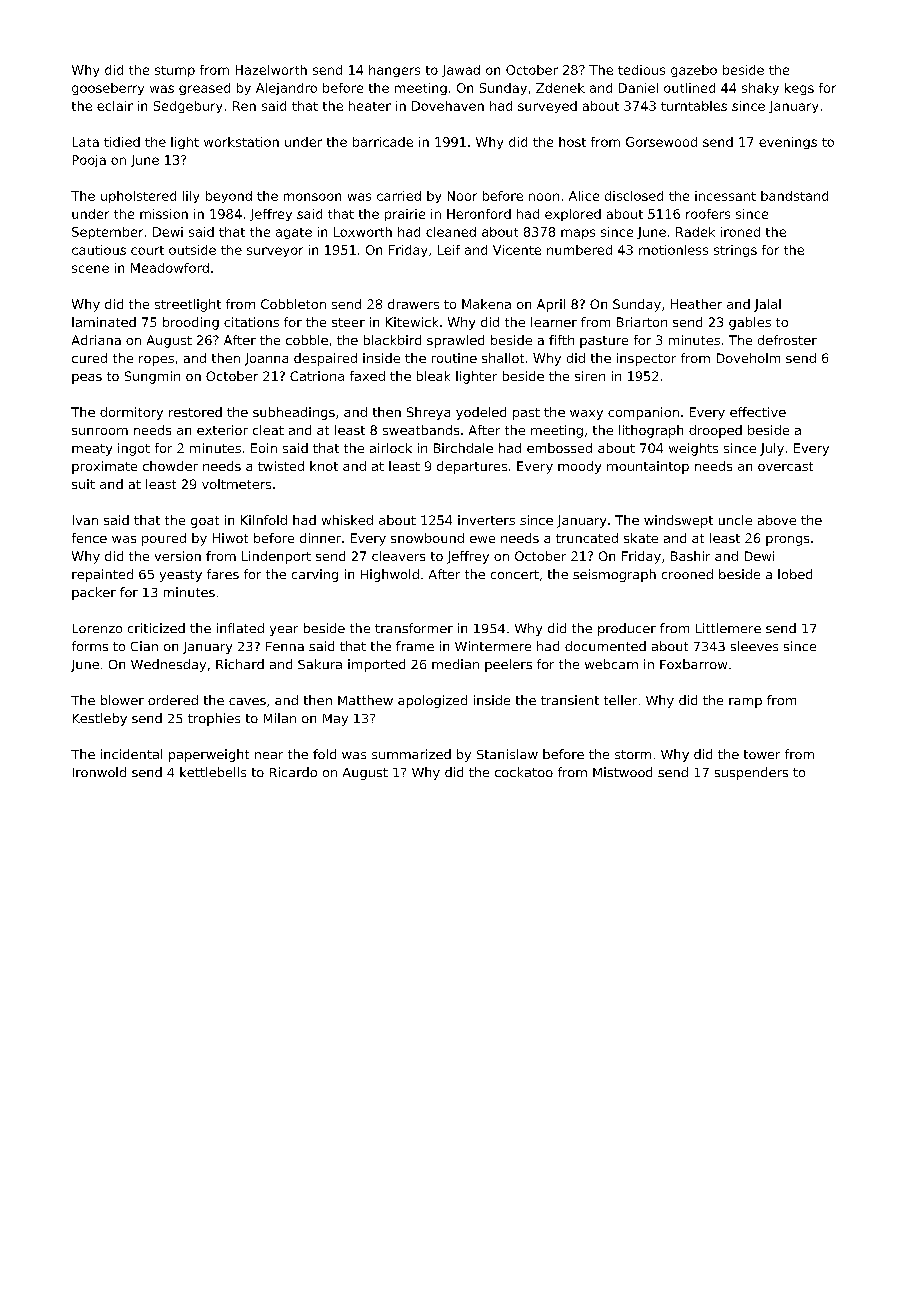  I want to click on crooned, so click(687, 574).
